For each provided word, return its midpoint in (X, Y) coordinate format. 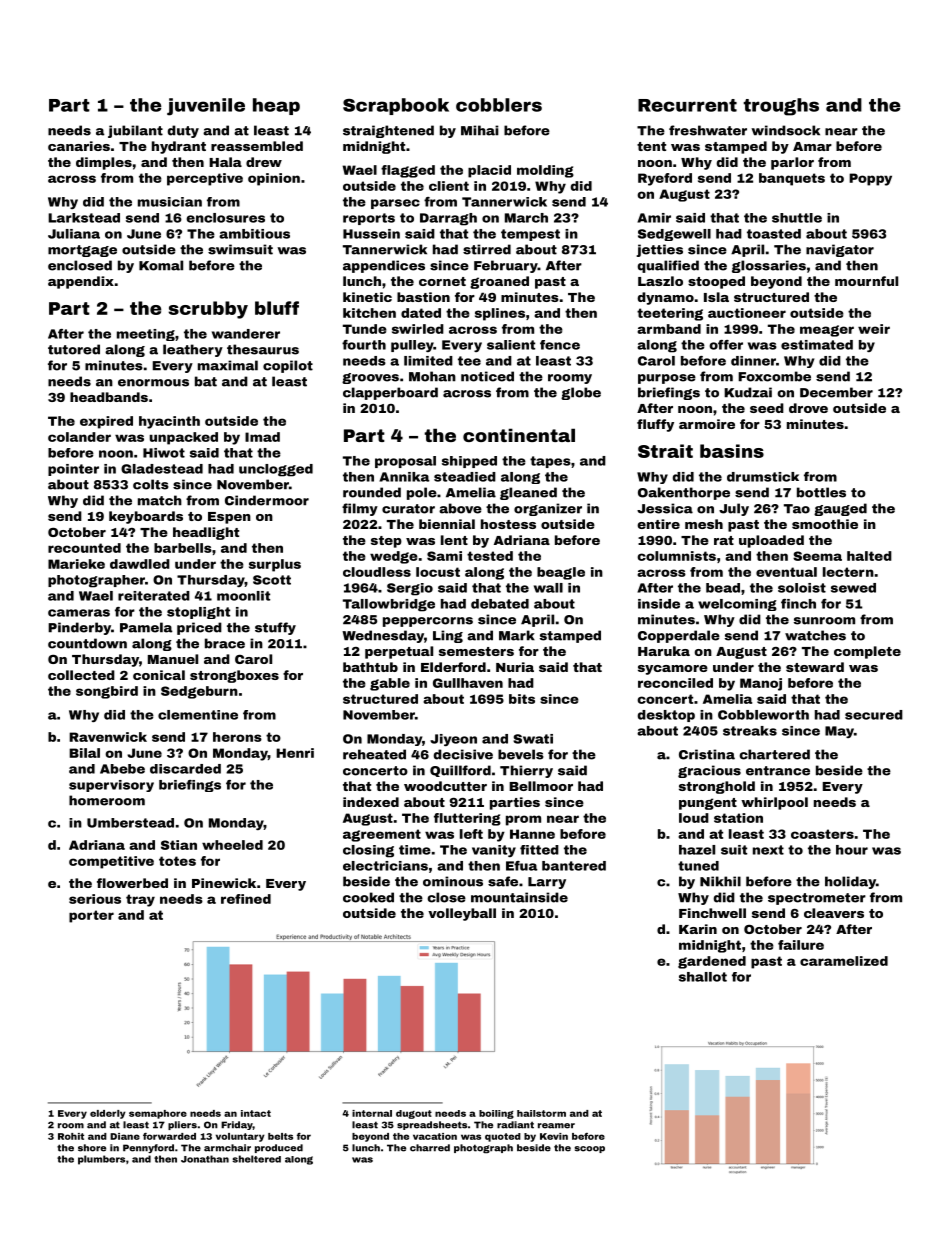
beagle (561, 573)
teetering (670, 314)
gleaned (528, 493)
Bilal (84, 753)
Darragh (448, 219)
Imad (262, 437)
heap (276, 106)
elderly (108, 1114)
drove (808, 408)
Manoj (761, 684)
